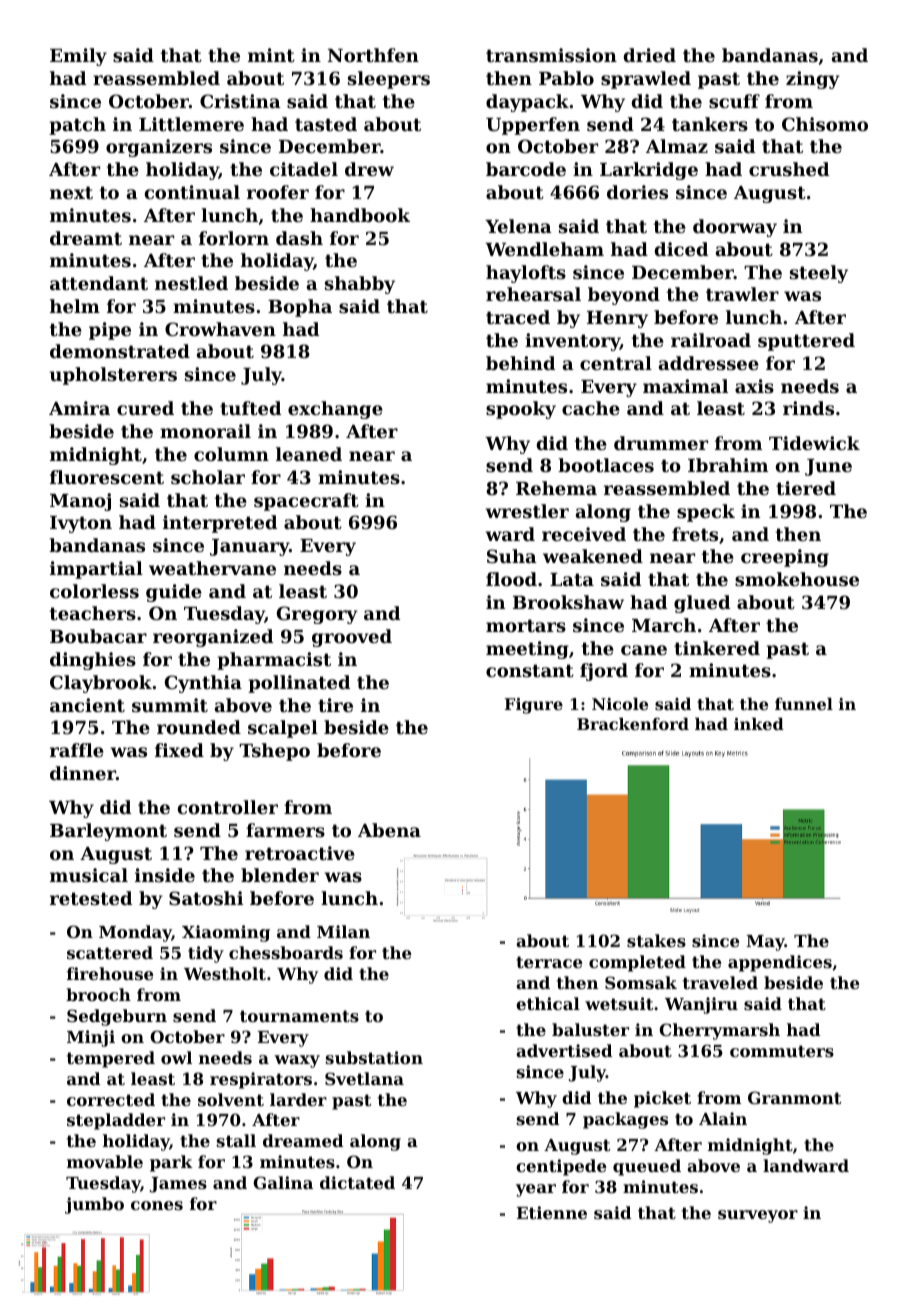 Image resolution: width=924 pixels, height=1314 pixels. Describe the element at coordinates (373, 55) in the screenshot. I see `Northfen` at that location.
